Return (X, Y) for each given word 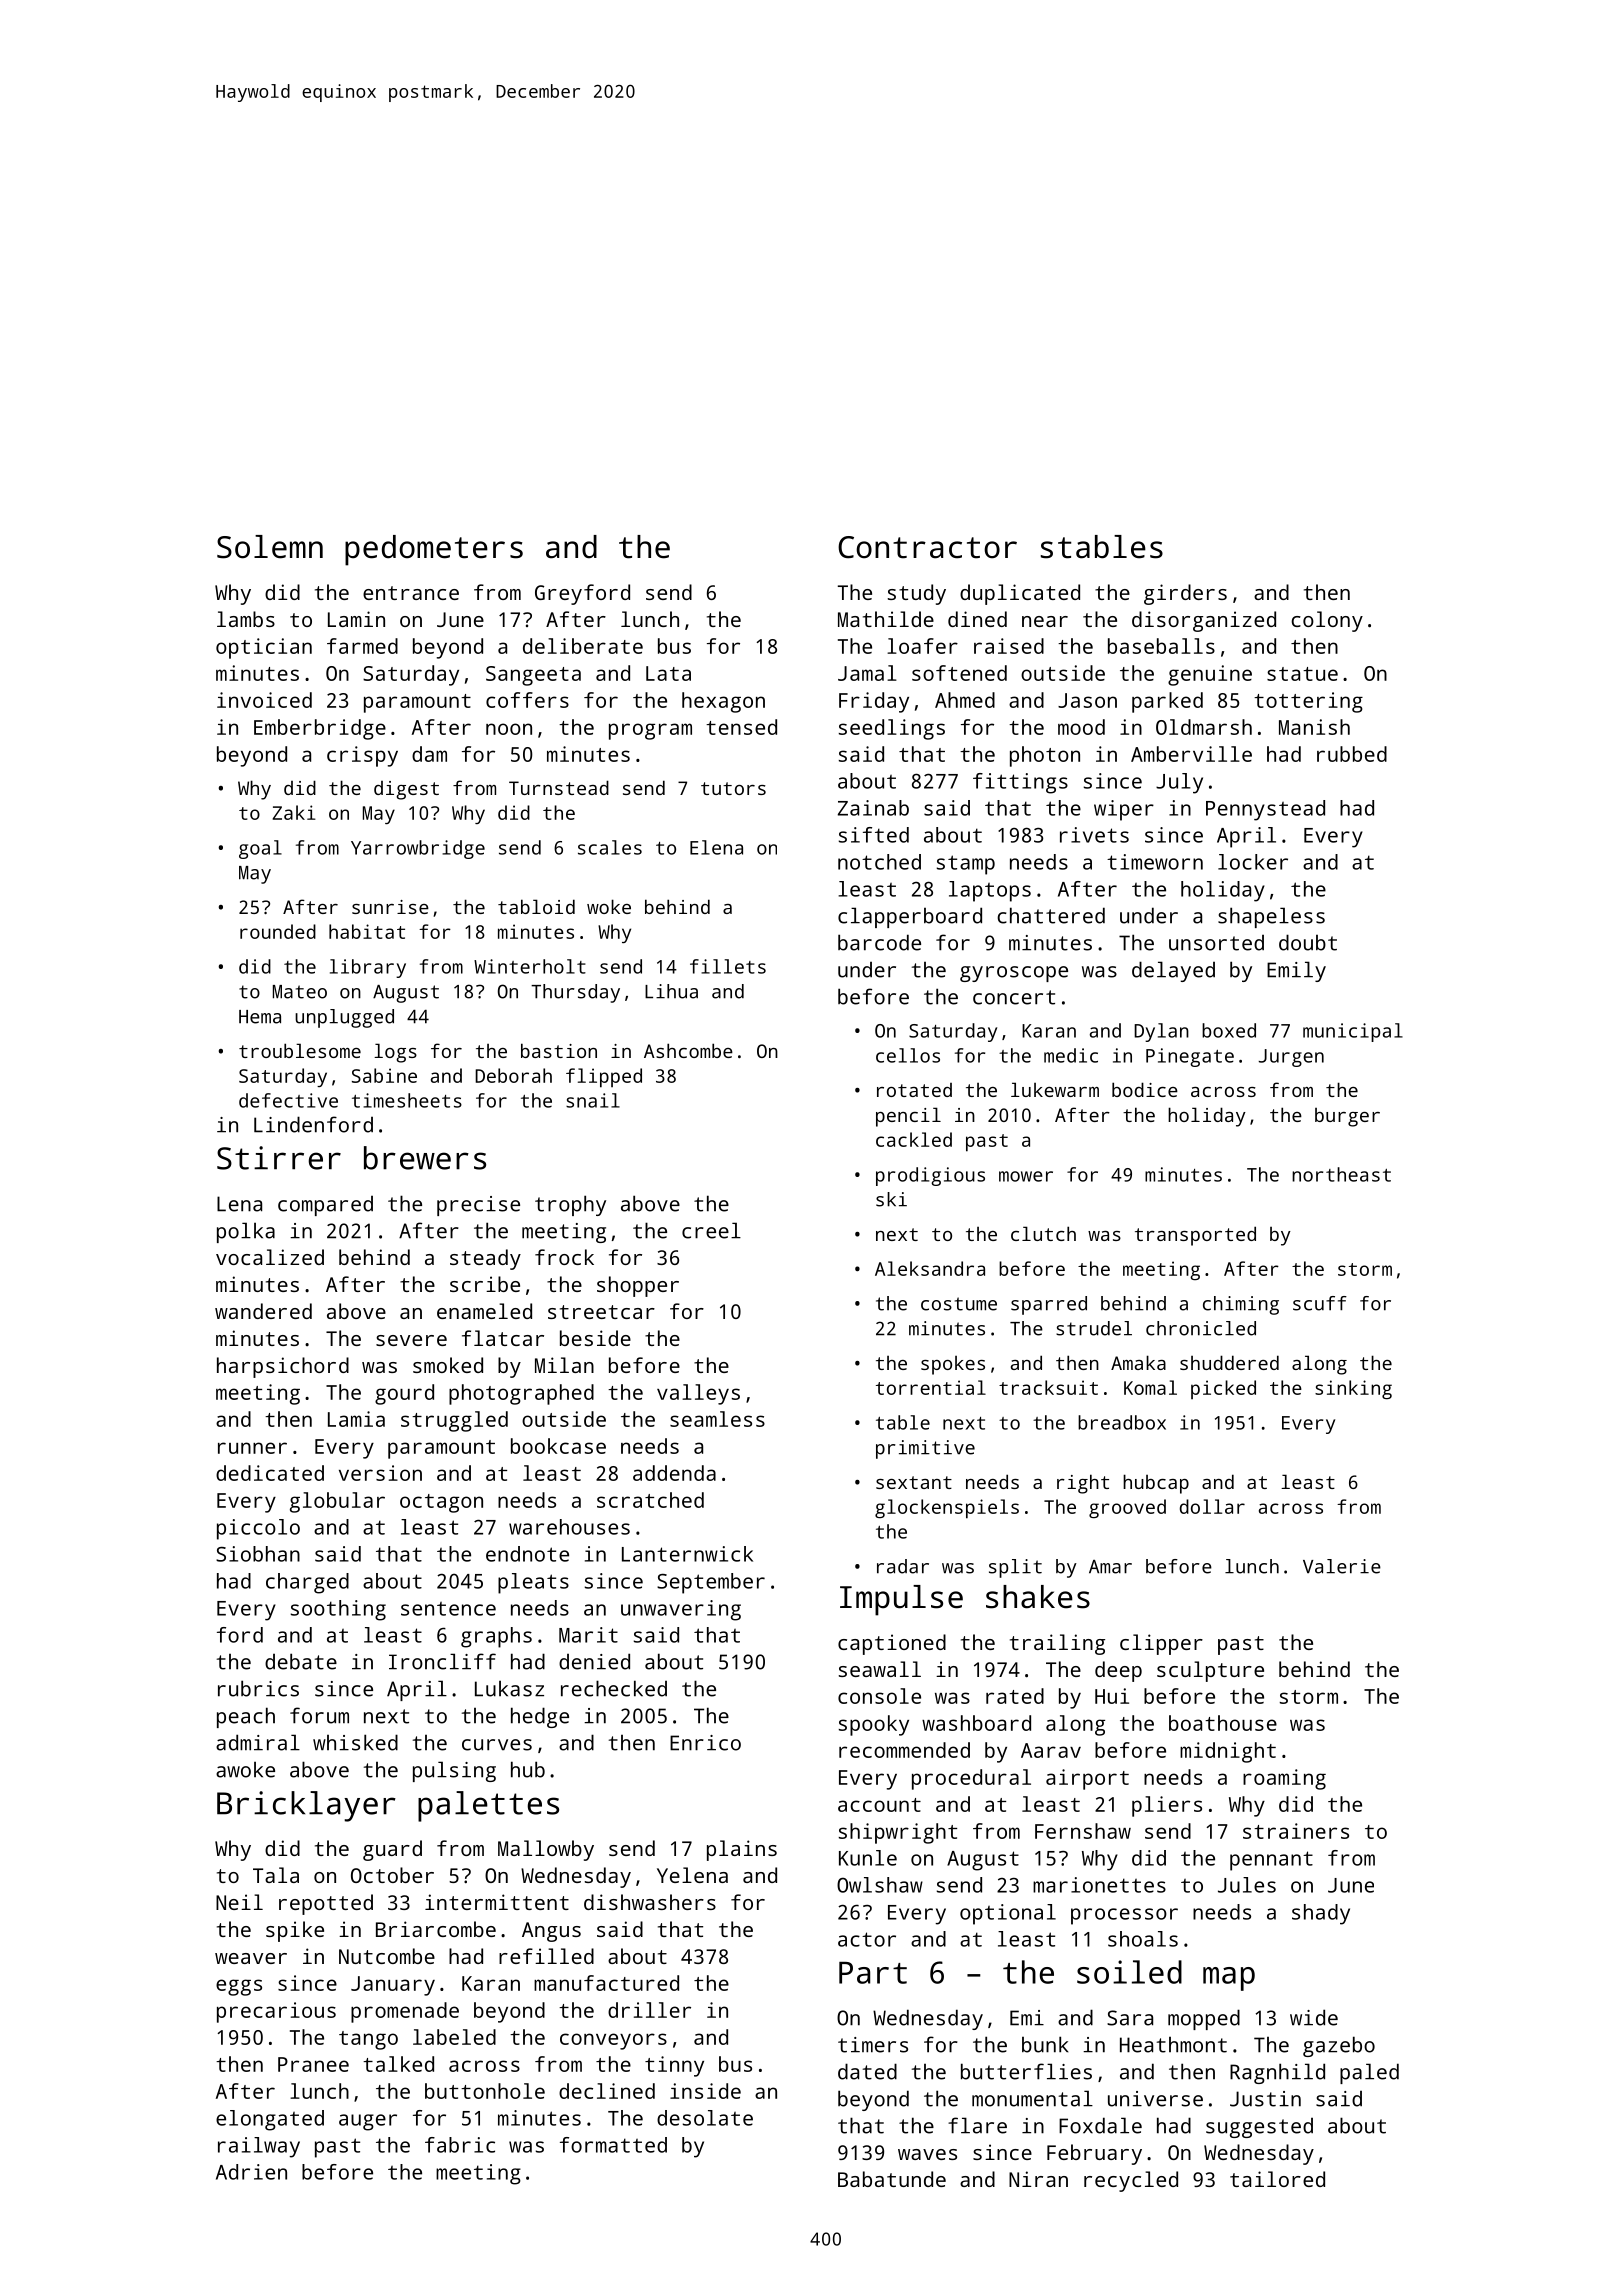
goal (260, 849)
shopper (638, 1286)
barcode (879, 942)
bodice (1145, 1089)
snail (593, 1100)
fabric (460, 2145)
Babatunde (892, 2179)
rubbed (1352, 754)
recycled (1131, 2181)
